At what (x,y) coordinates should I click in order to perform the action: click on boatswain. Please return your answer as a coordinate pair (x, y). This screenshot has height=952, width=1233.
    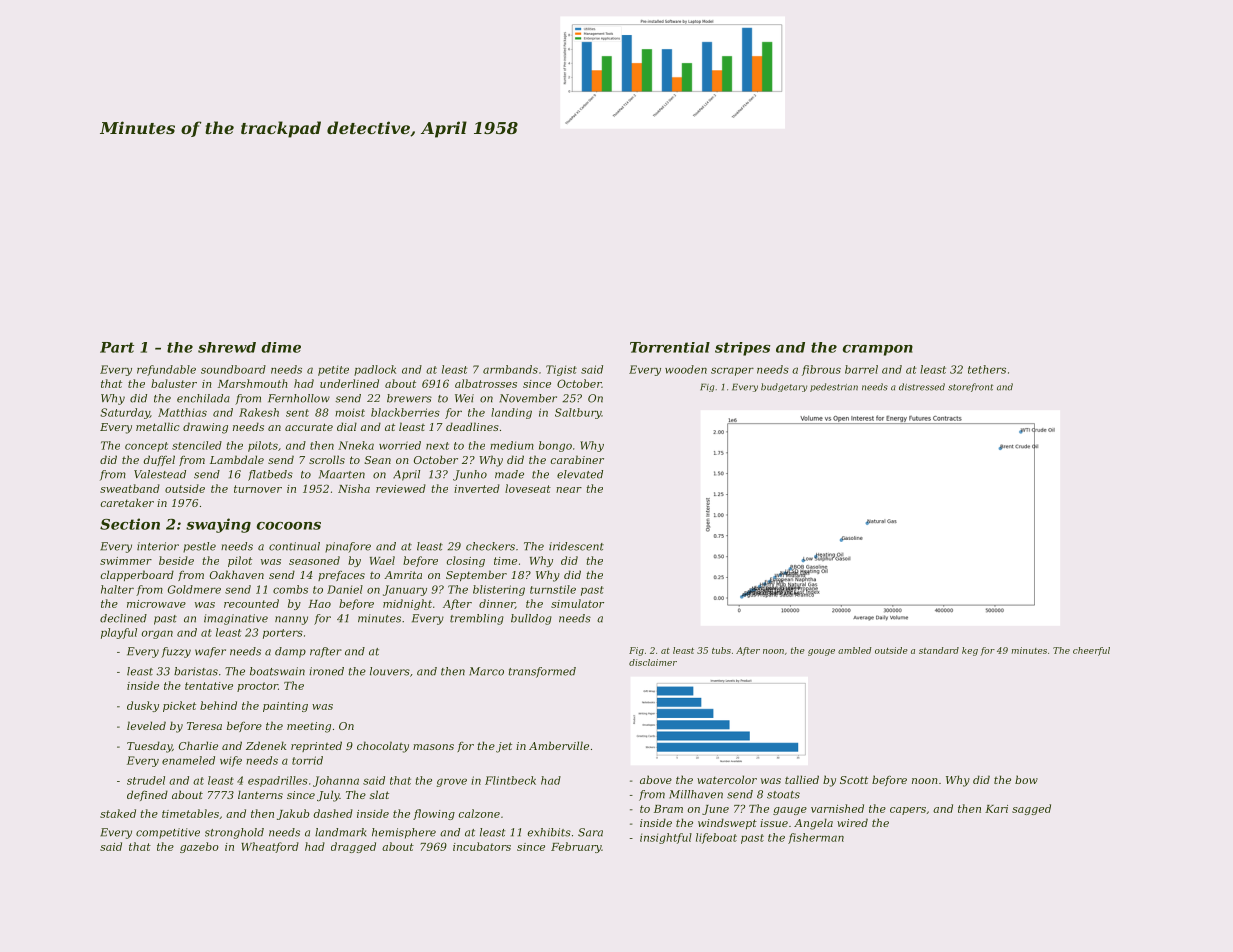
    Looking at the image, I should click on (277, 671).
